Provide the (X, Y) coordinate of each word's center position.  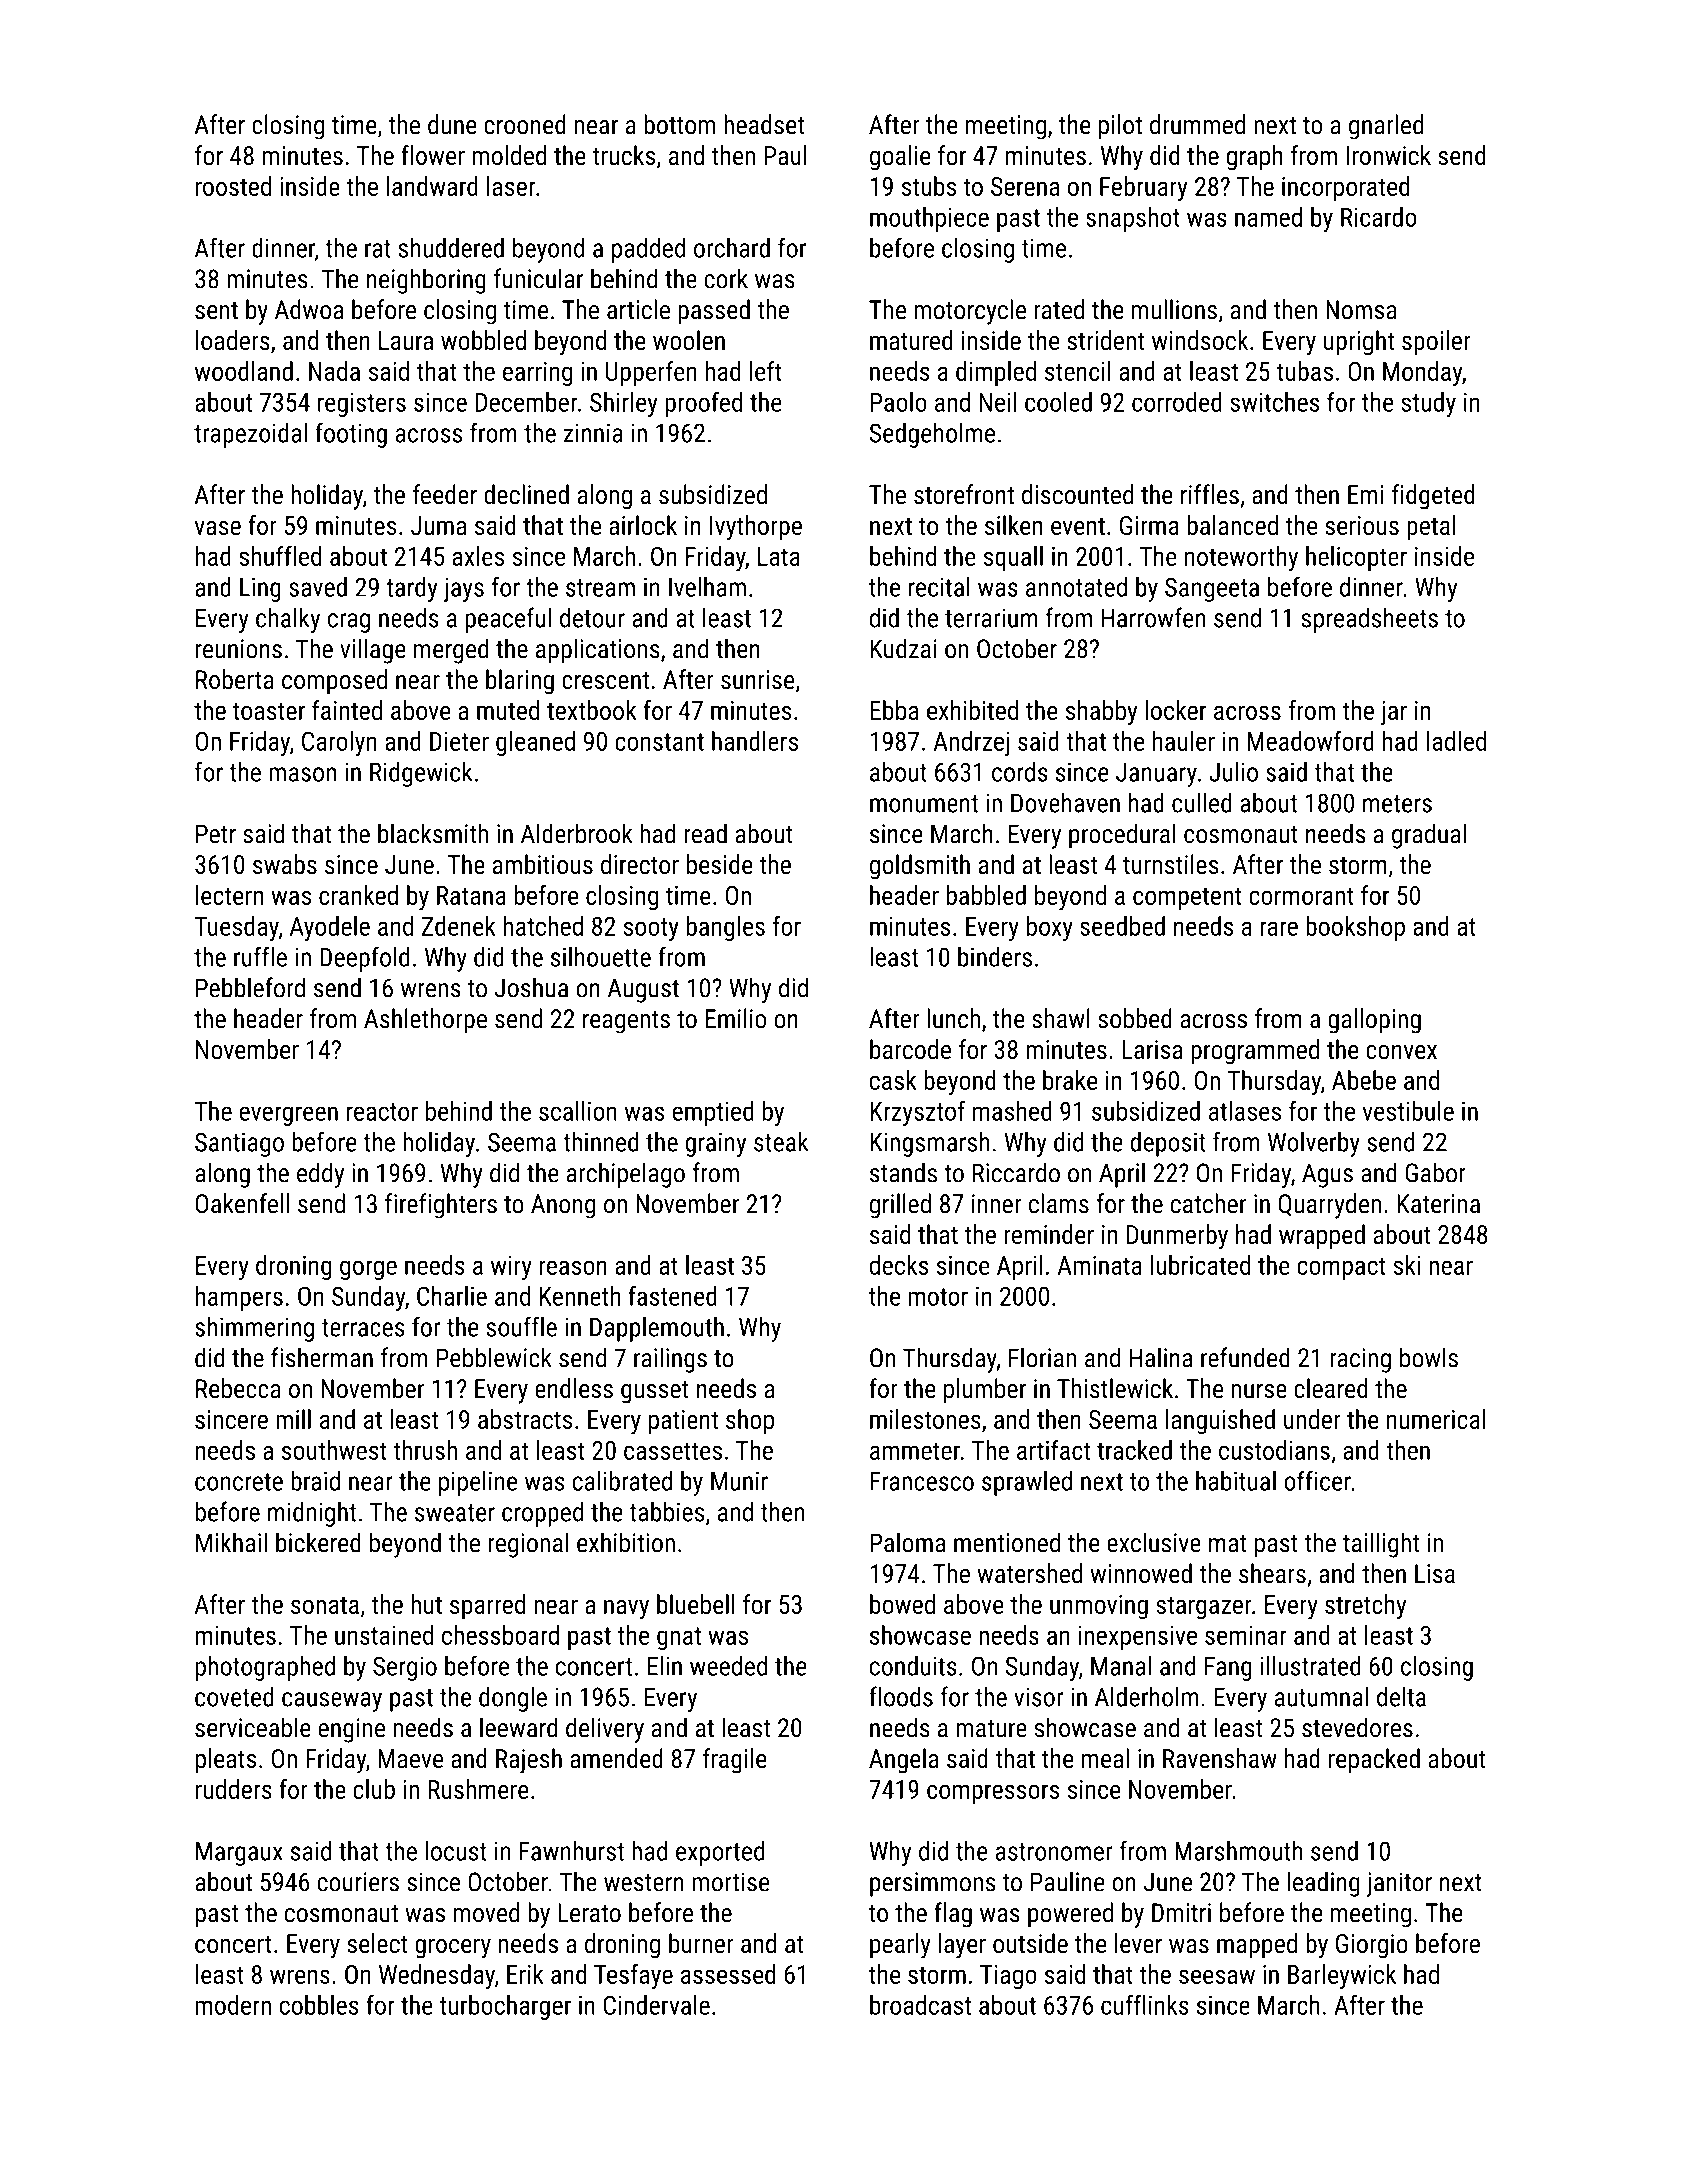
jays (463, 589)
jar (1393, 713)
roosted (233, 186)
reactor (382, 1112)
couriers (358, 1882)
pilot (1120, 127)
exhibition (626, 1542)
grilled (900, 1206)
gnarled (1386, 127)
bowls (1429, 1357)
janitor (1399, 1884)
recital (939, 587)
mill (293, 1419)
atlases (1245, 1111)
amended (616, 1758)
